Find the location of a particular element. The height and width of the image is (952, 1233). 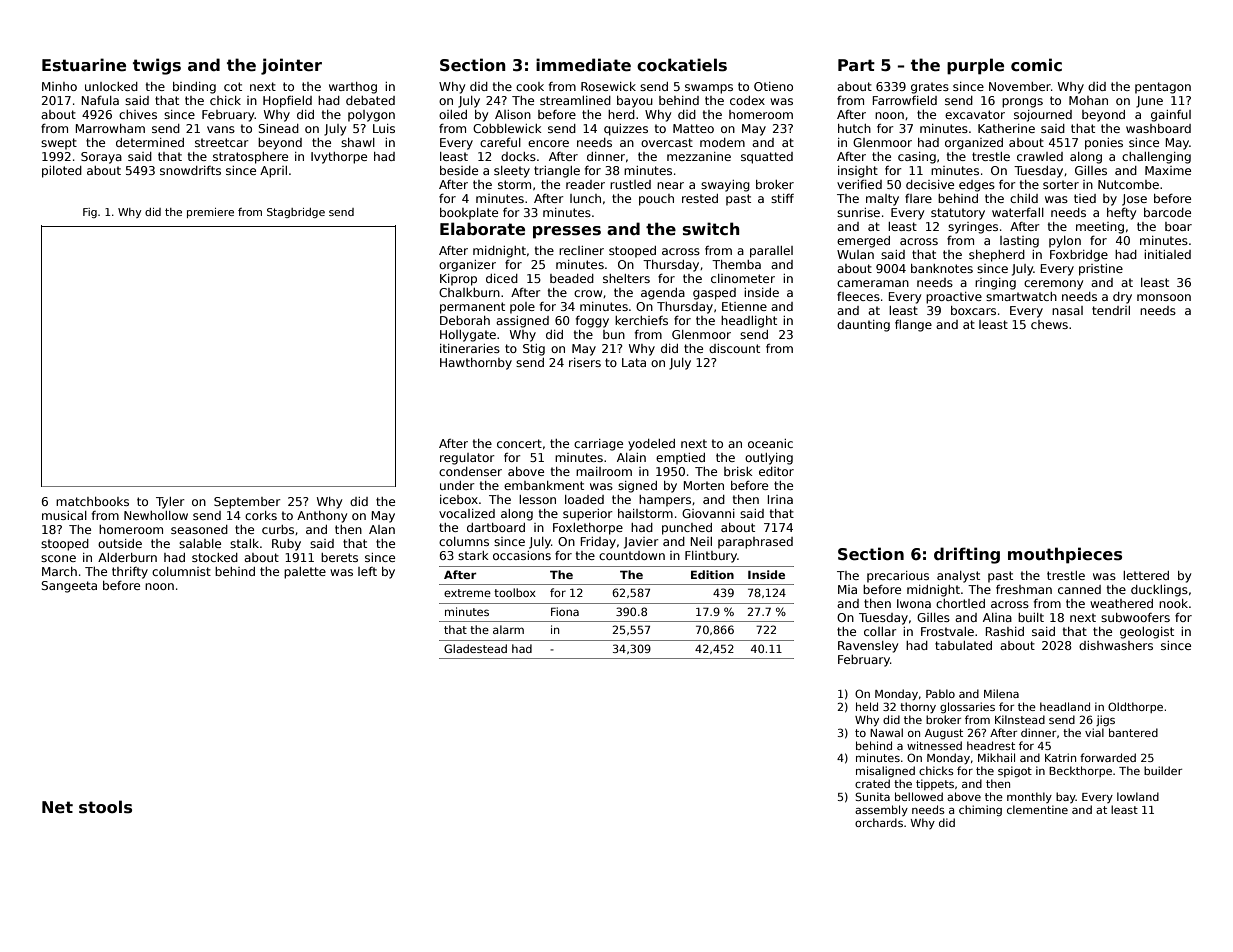

stools is located at coordinates (105, 807).
